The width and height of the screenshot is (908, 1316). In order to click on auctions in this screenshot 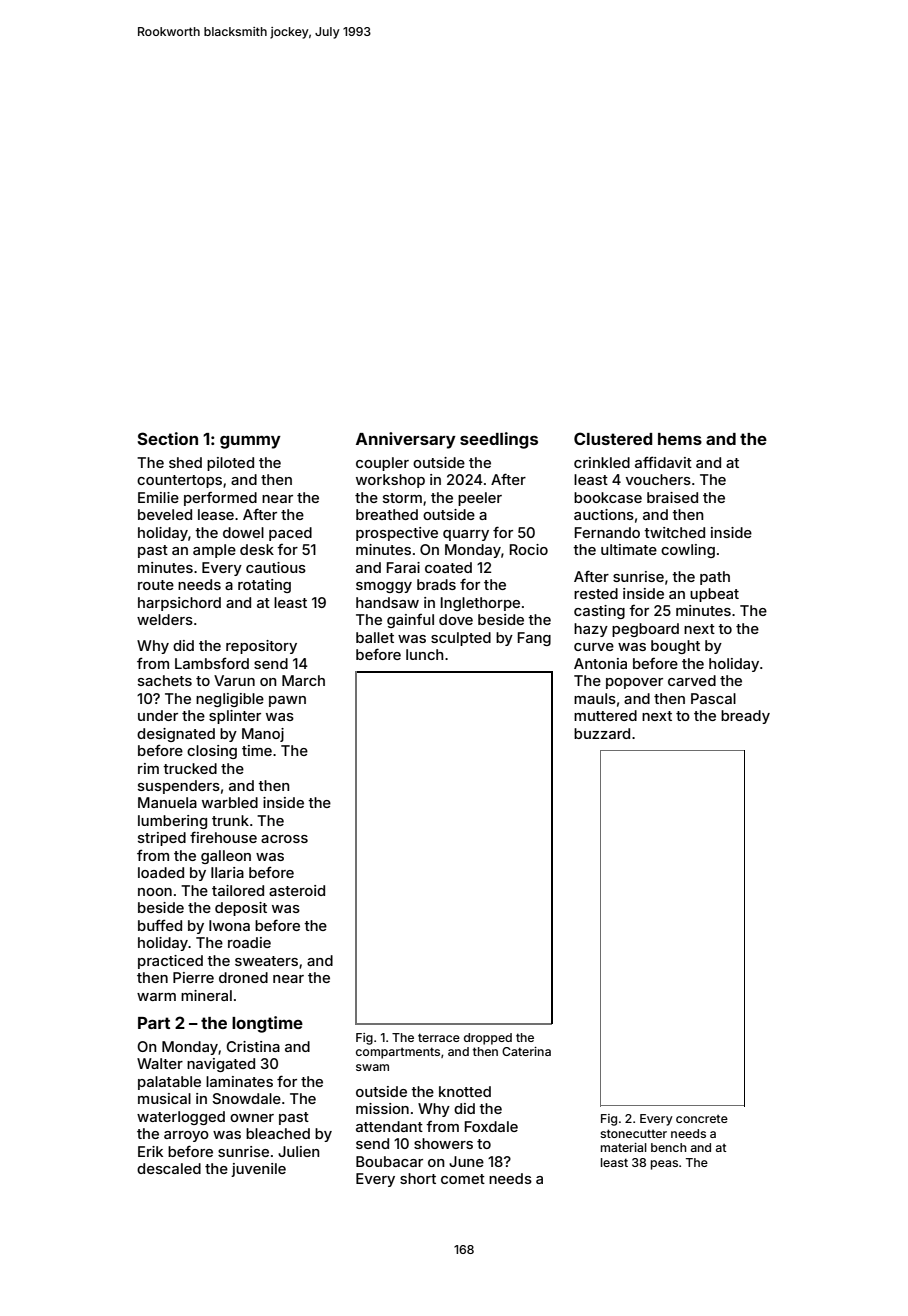, I will do `click(604, 514)`.
